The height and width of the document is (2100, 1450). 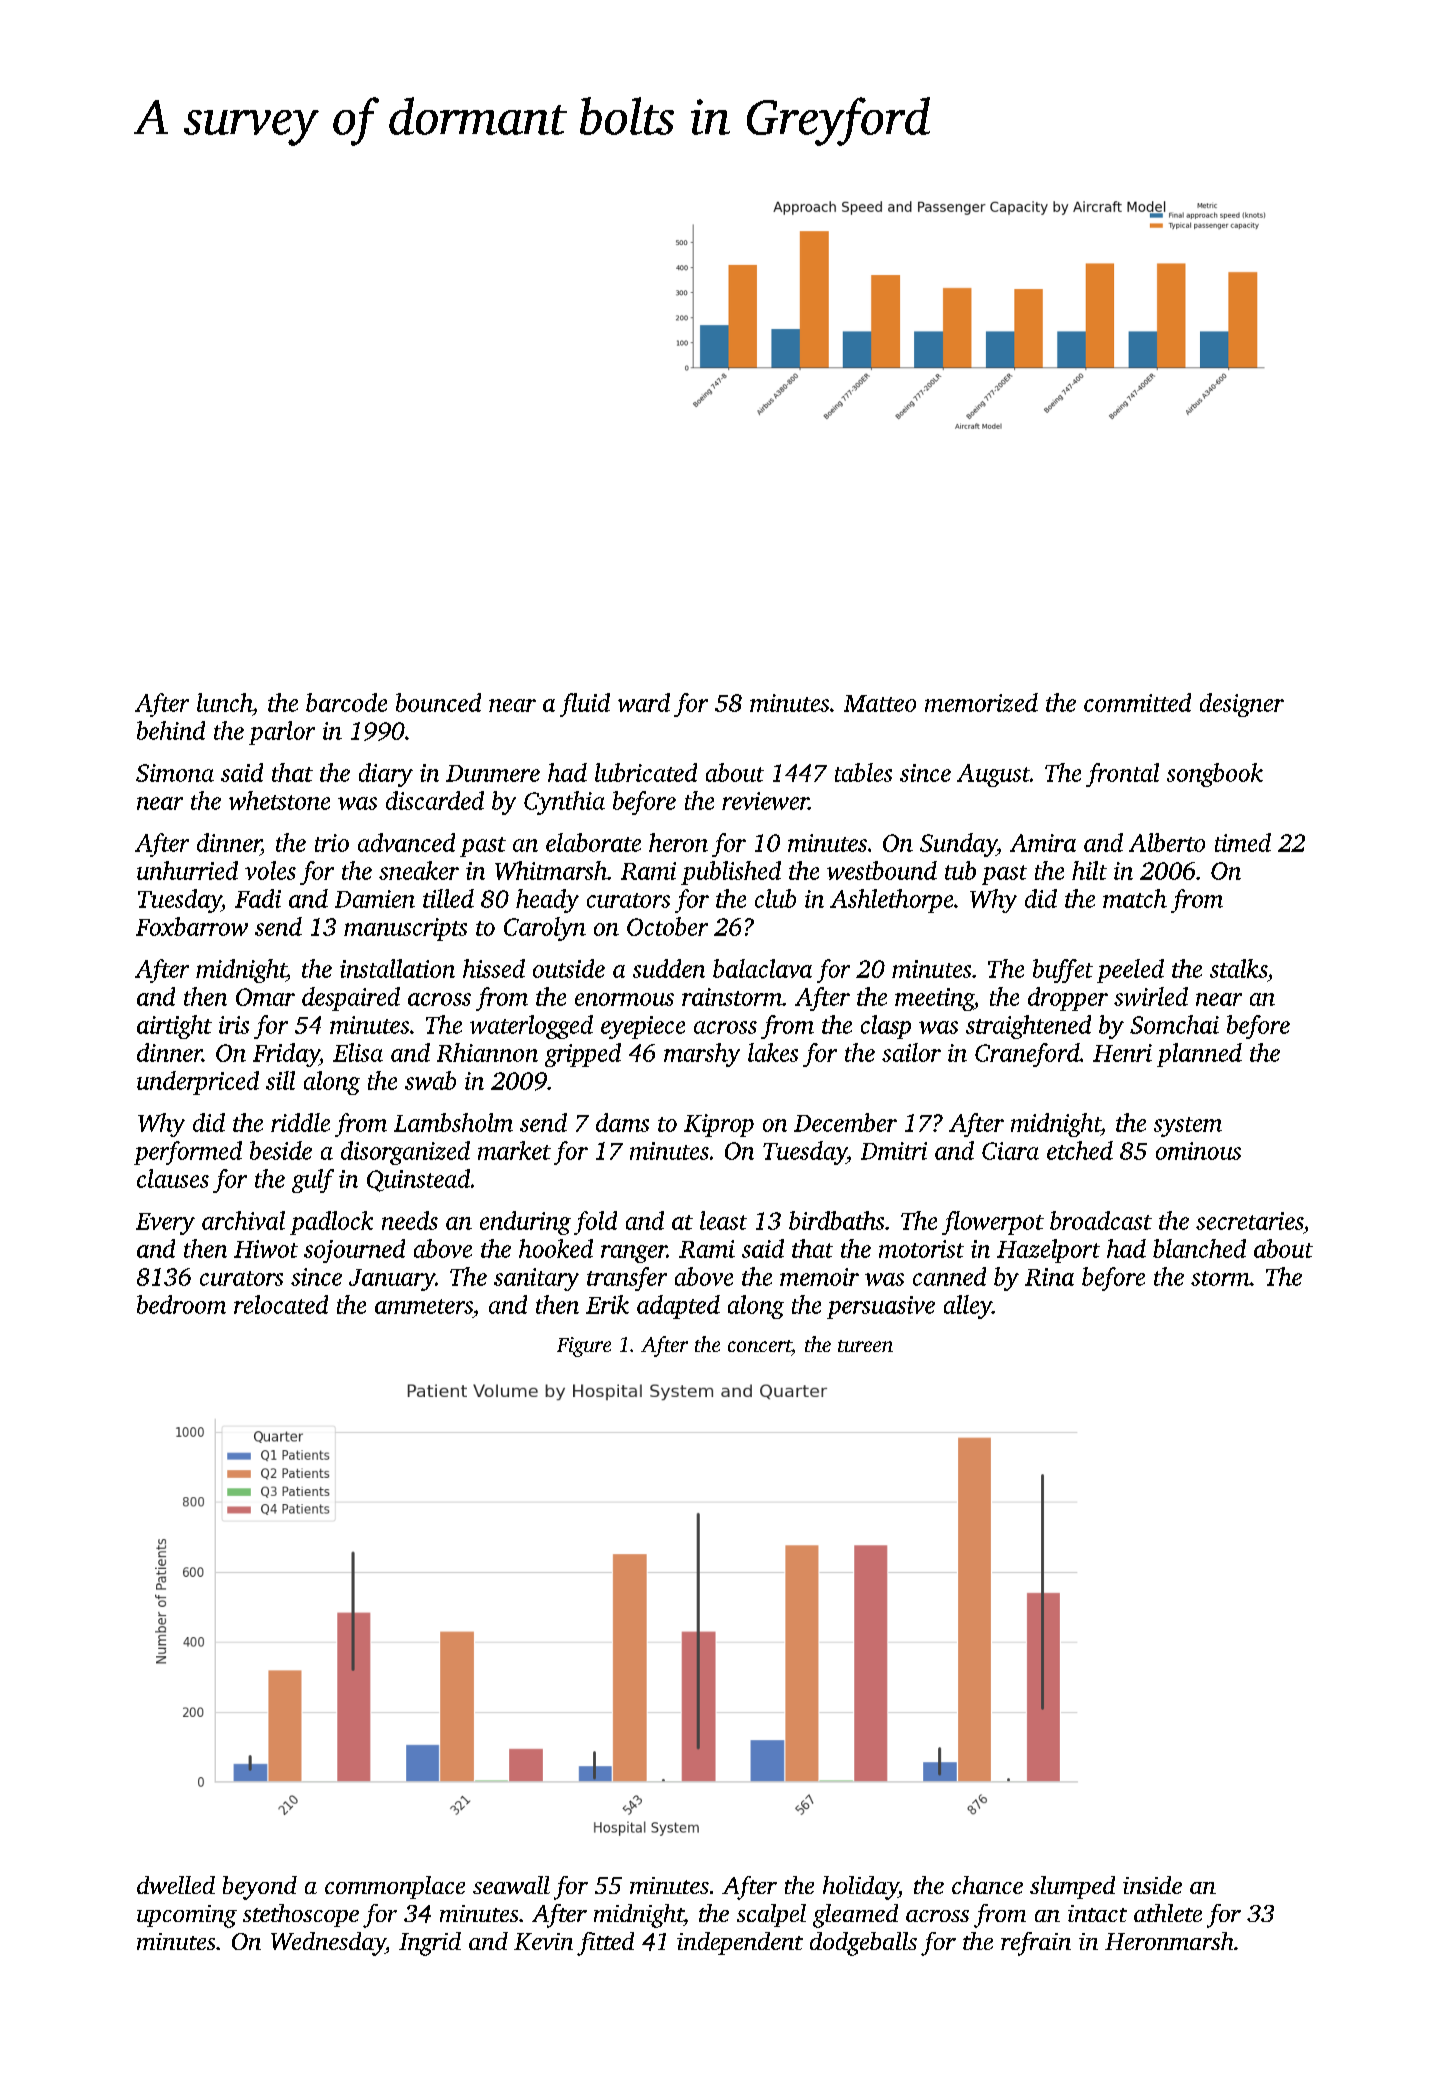 I want to click on Dmitri, so click(x=894, y=1151).
